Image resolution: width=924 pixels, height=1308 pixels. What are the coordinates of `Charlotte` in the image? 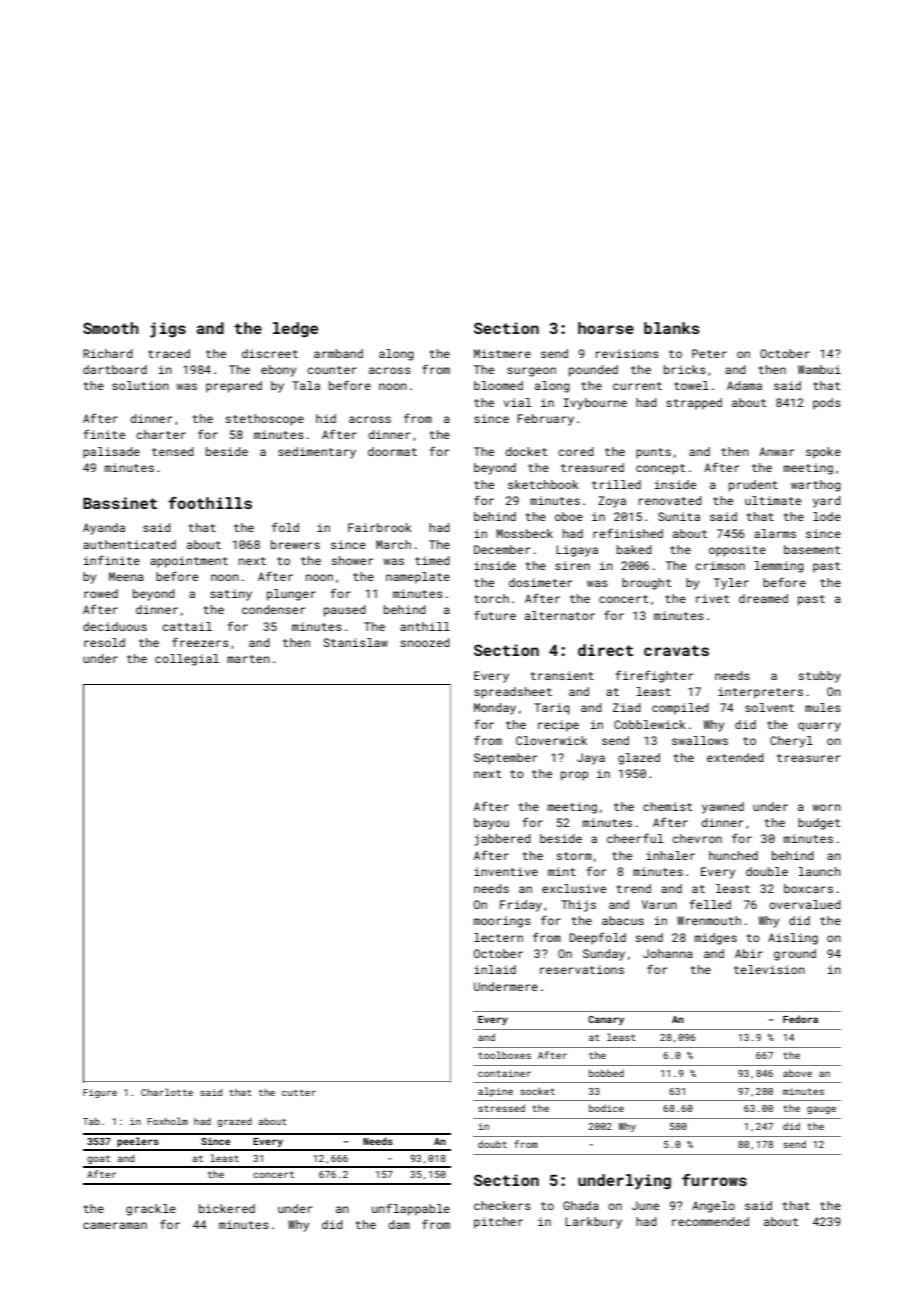 It's located at (167, 1092).
